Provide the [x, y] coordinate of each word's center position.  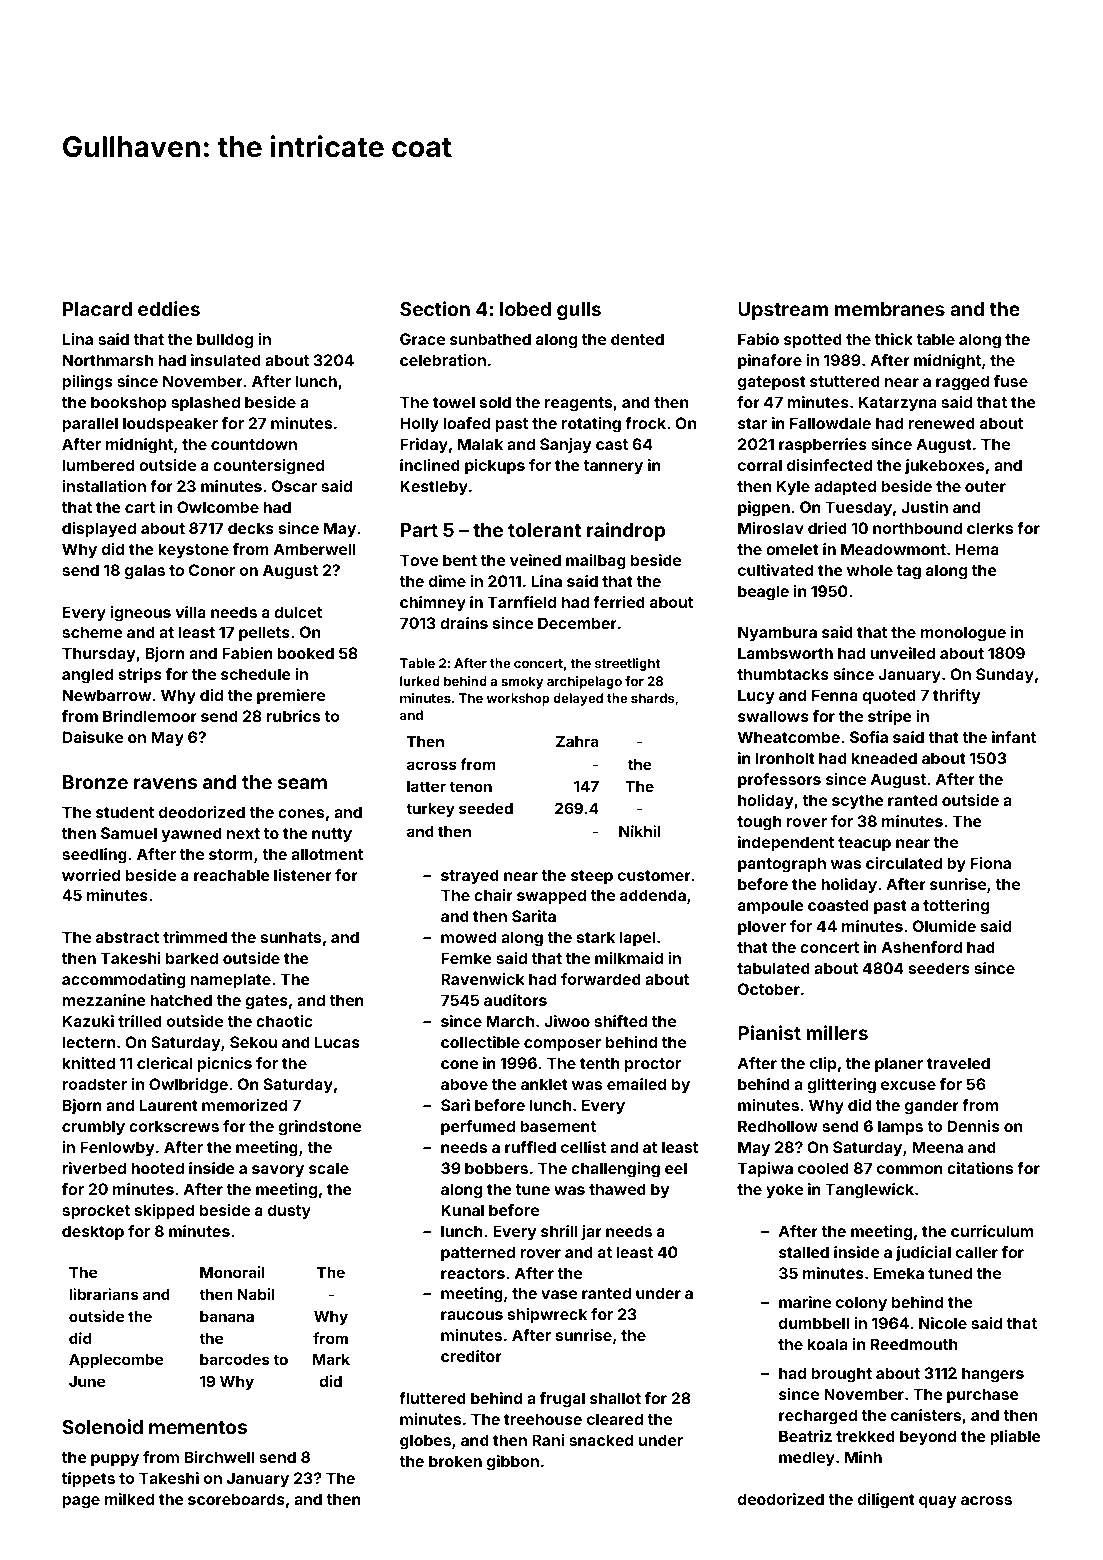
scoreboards [236, 1499]
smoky [522, 682]
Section [435, 308]
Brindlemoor [150, 716]
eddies [169, 308]
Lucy [756, 697]
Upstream [783, 311]
